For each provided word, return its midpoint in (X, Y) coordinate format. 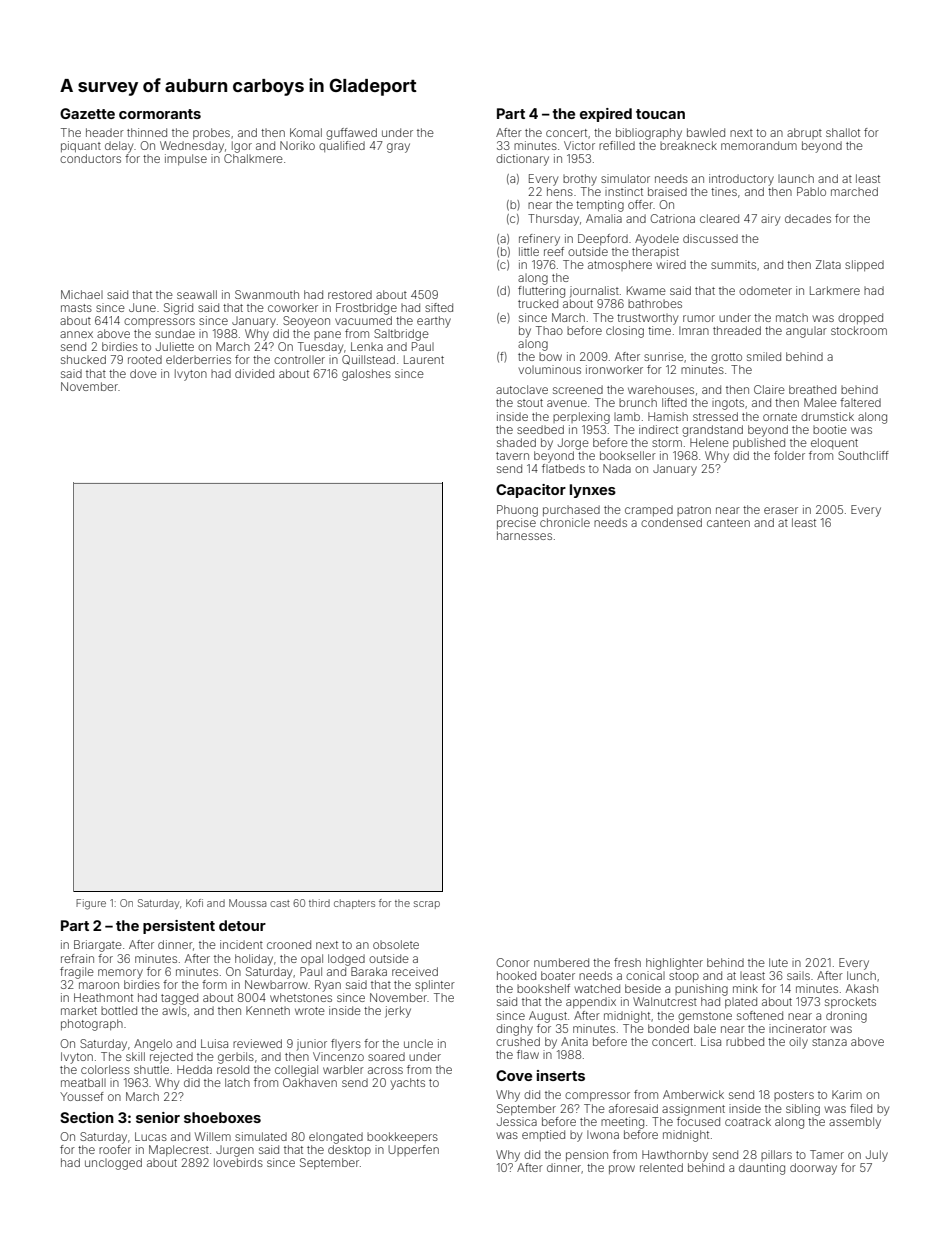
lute (778, 962)
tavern (512, 456)
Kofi (194, 903)
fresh (627, 962)
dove (143, 373)
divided (254, 373)
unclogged (113, 1164)
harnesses (524, 535)
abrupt (804, 133)
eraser (781, 510)
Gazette (87, 113)
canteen (728, 523)
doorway (813, 1169)
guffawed (351, 134)
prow (622, 1169)
